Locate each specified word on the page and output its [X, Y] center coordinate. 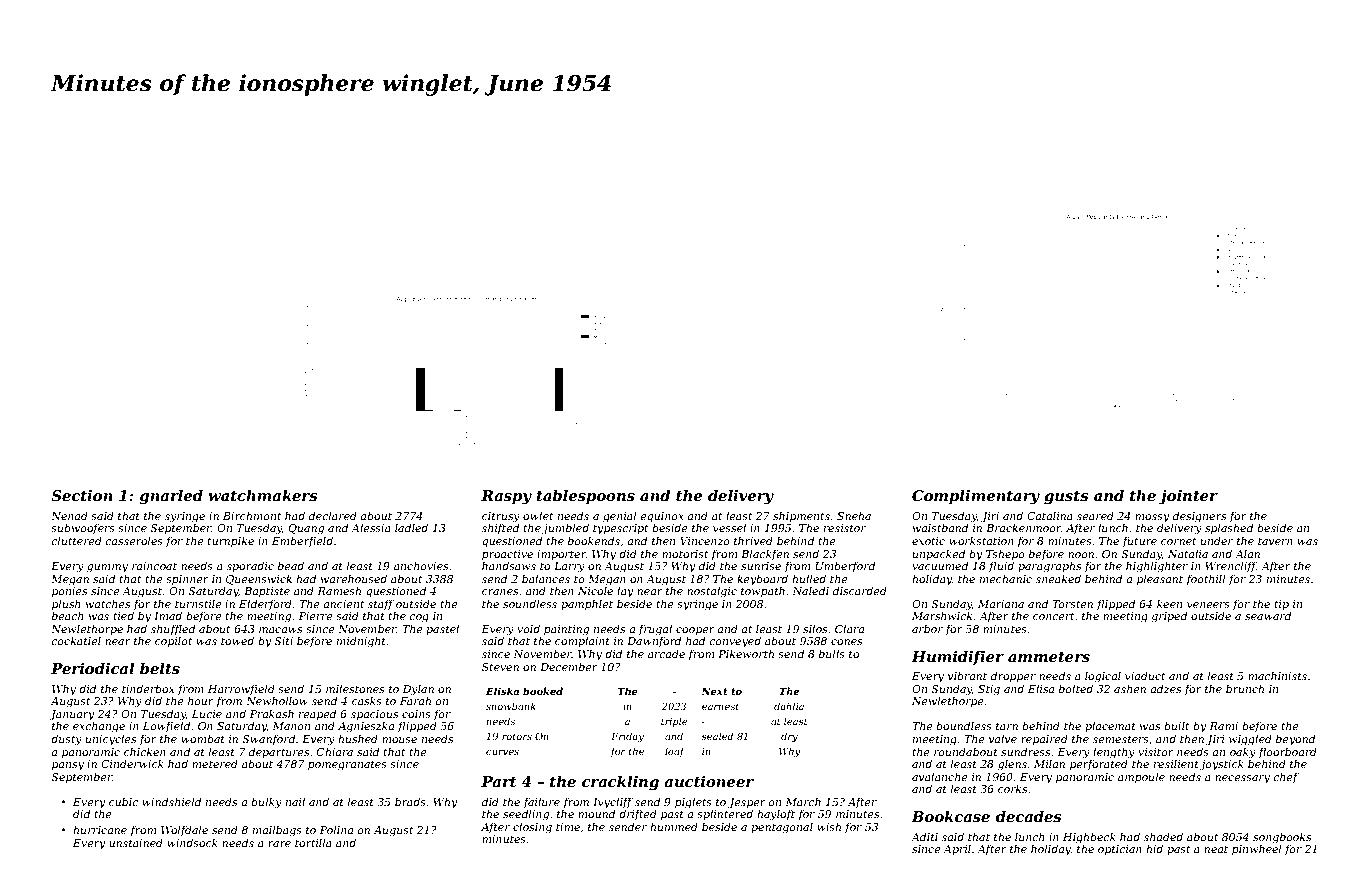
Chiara [335, 751]
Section [82, 495]
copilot [173, 641]
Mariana [1001, 604]
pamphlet [587, 604]
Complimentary [976, 497]
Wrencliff [1231, 566]
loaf [675, 752]
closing [532, 828]
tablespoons [586, 497]
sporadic [250, 566]
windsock [192, 842]
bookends [594, 540]
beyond [1295, 740]
